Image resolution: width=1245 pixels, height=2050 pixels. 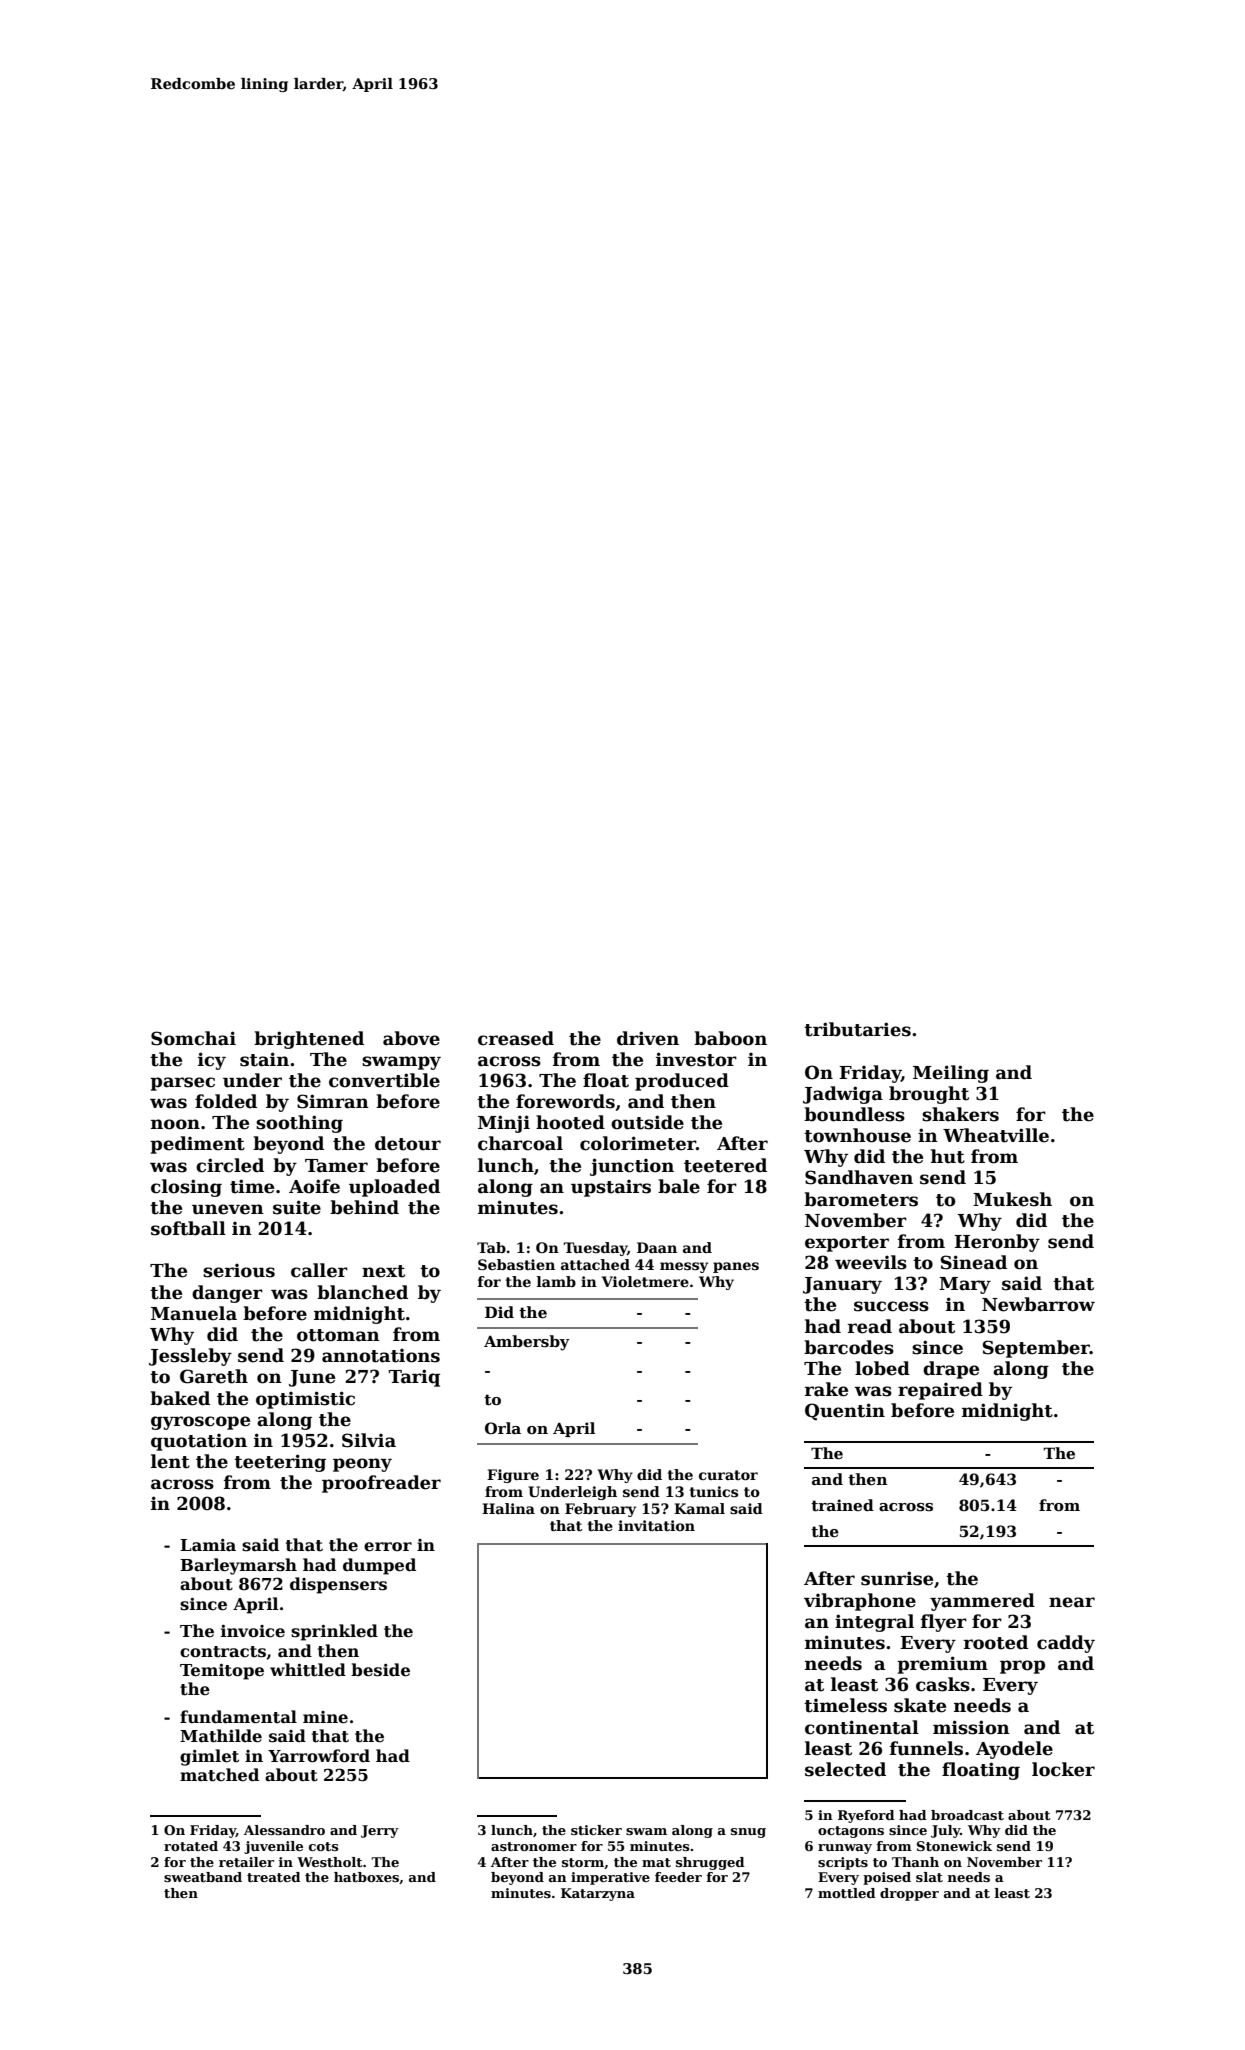 What do you see at coordinates (596, 1830) in the screenshot?
I see `sticker` at bounding box center [596, 1830].
